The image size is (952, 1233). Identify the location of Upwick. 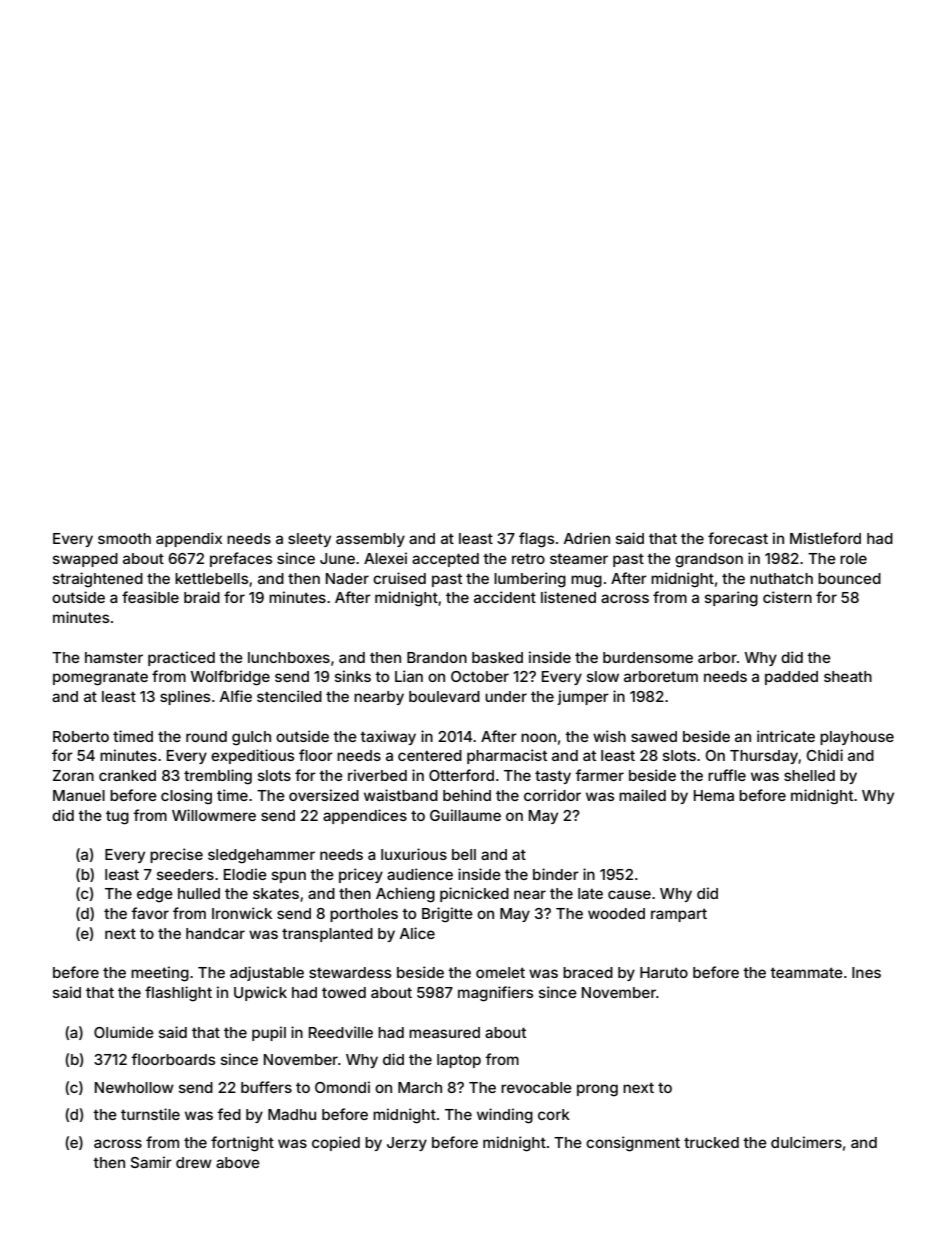
(260, 993).
